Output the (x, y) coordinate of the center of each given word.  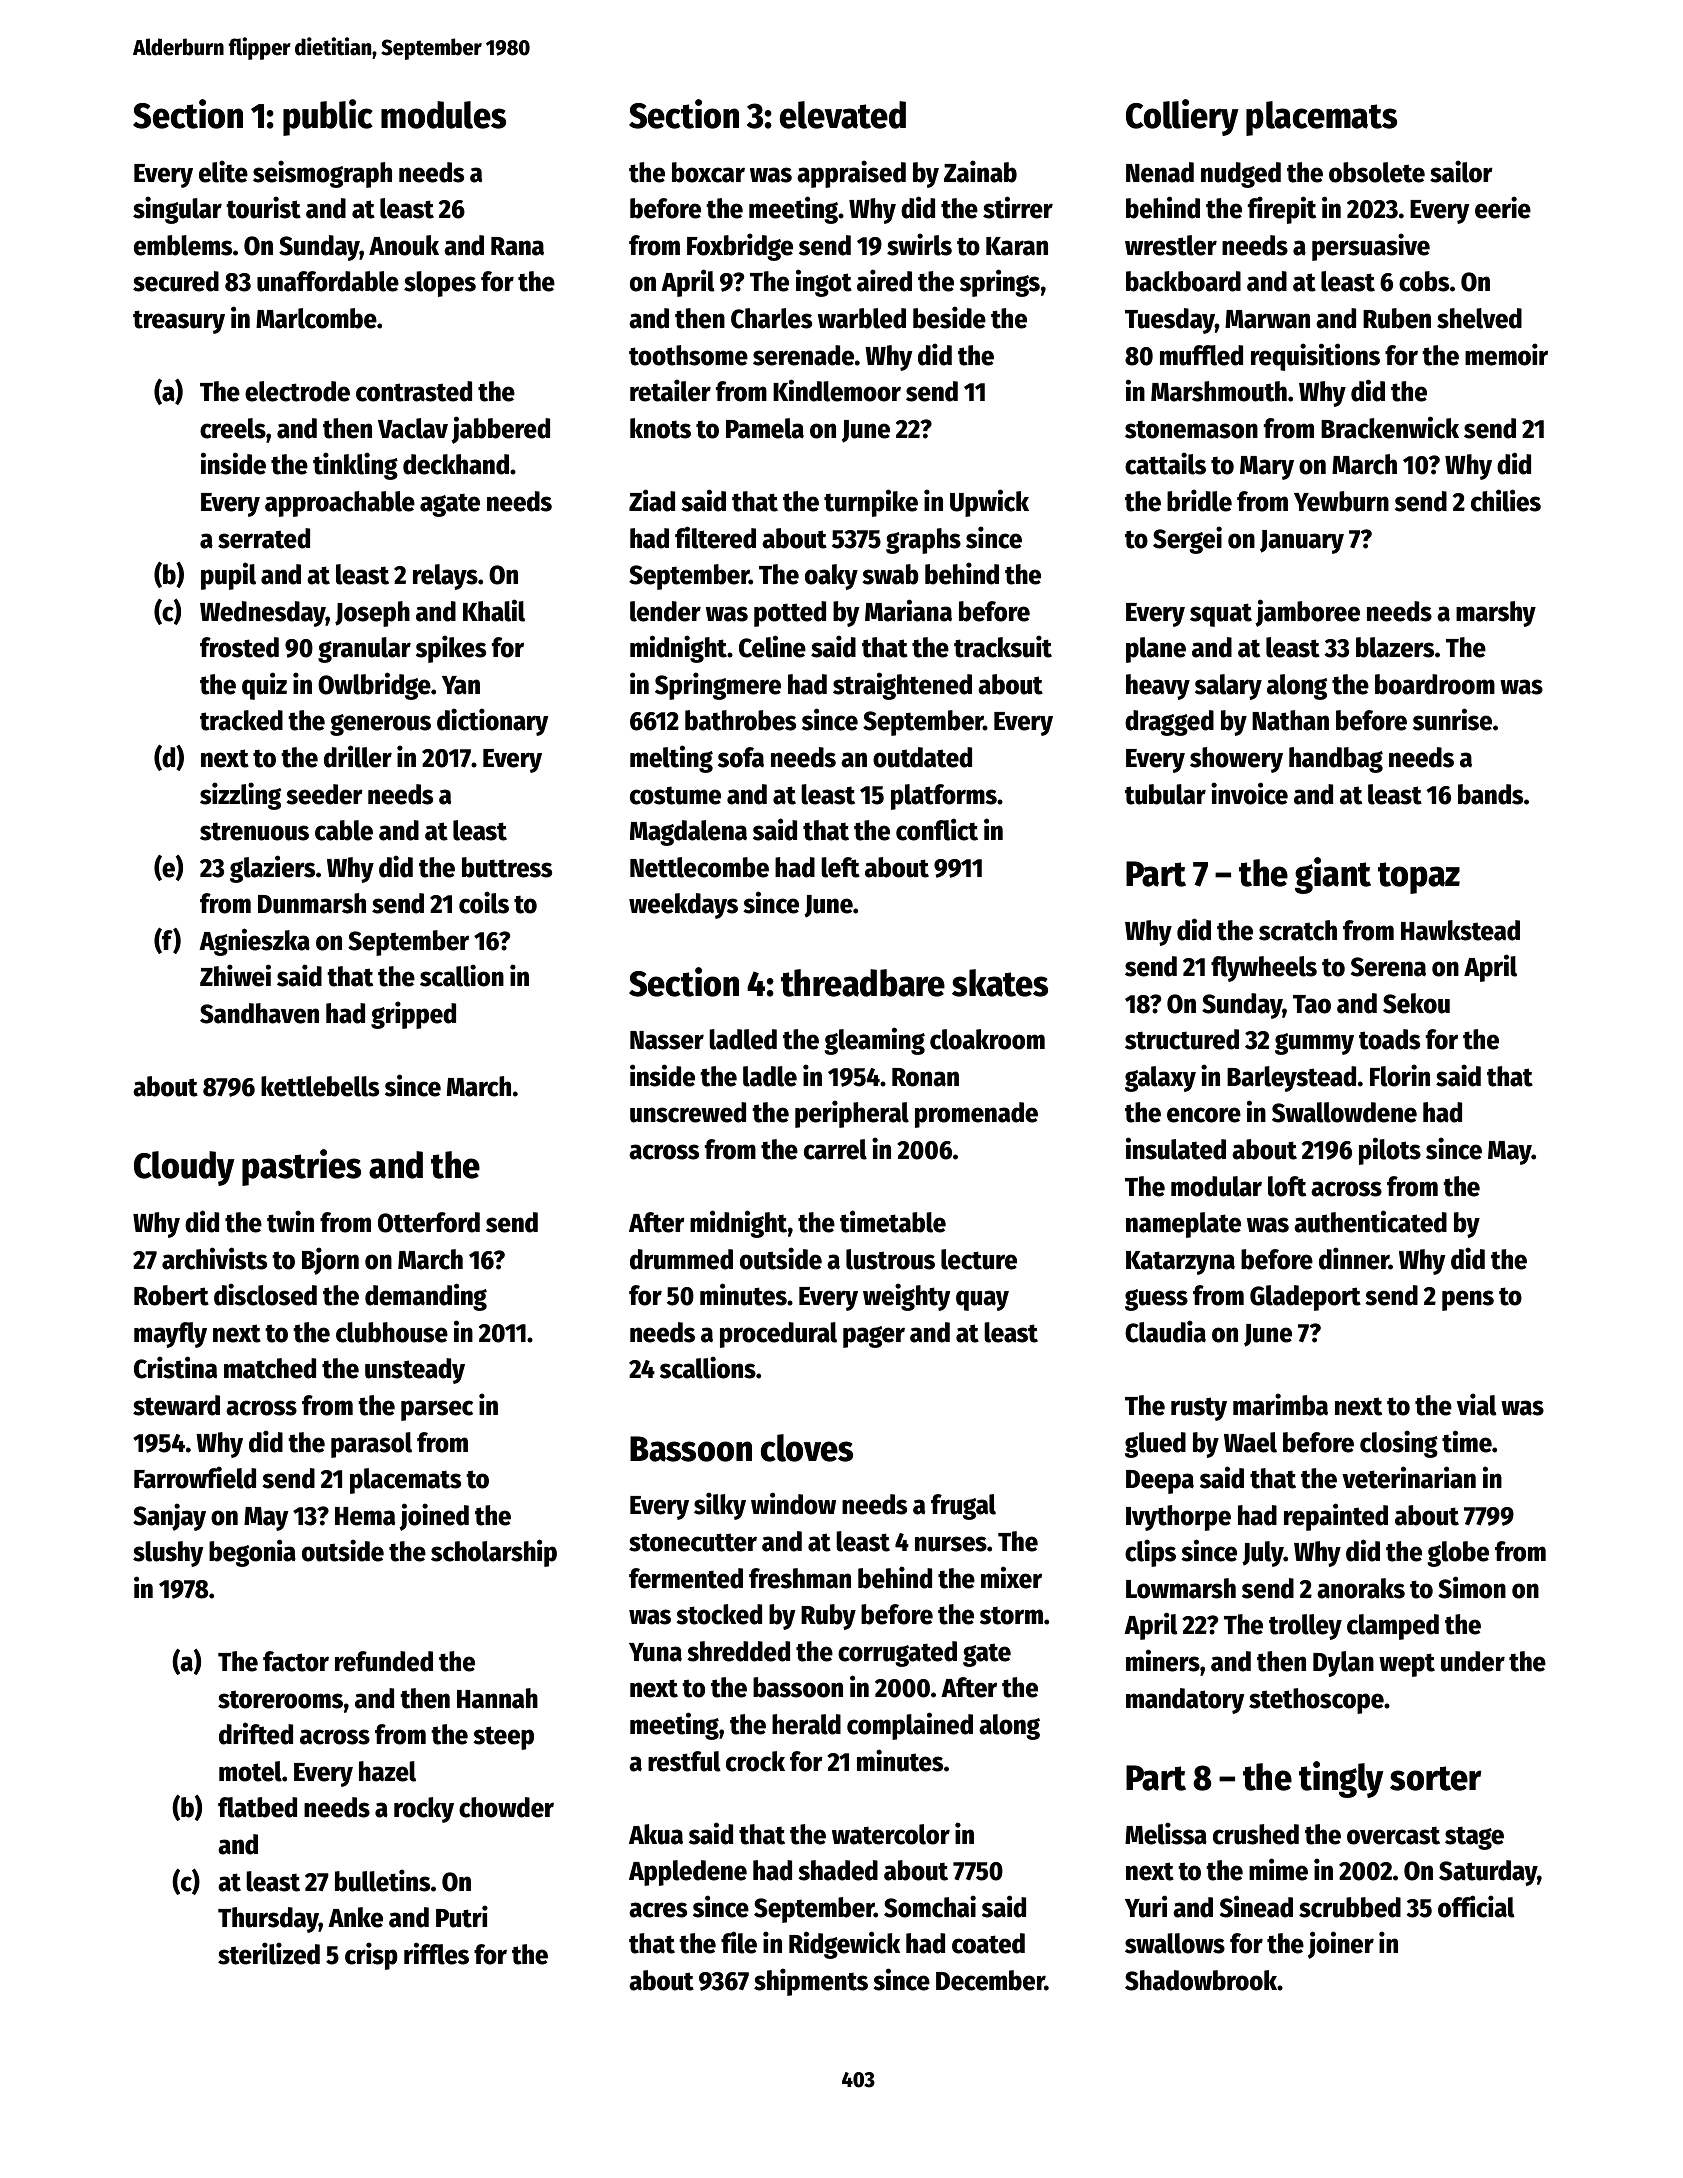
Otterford (429, 1222)
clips (1150, 1553)
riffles (436, 1953)
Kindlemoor (837, 390)
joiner (1341, 1945)
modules (443, 115)
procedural (778, 1335)
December (990, 1980)
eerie (1503, 207)
